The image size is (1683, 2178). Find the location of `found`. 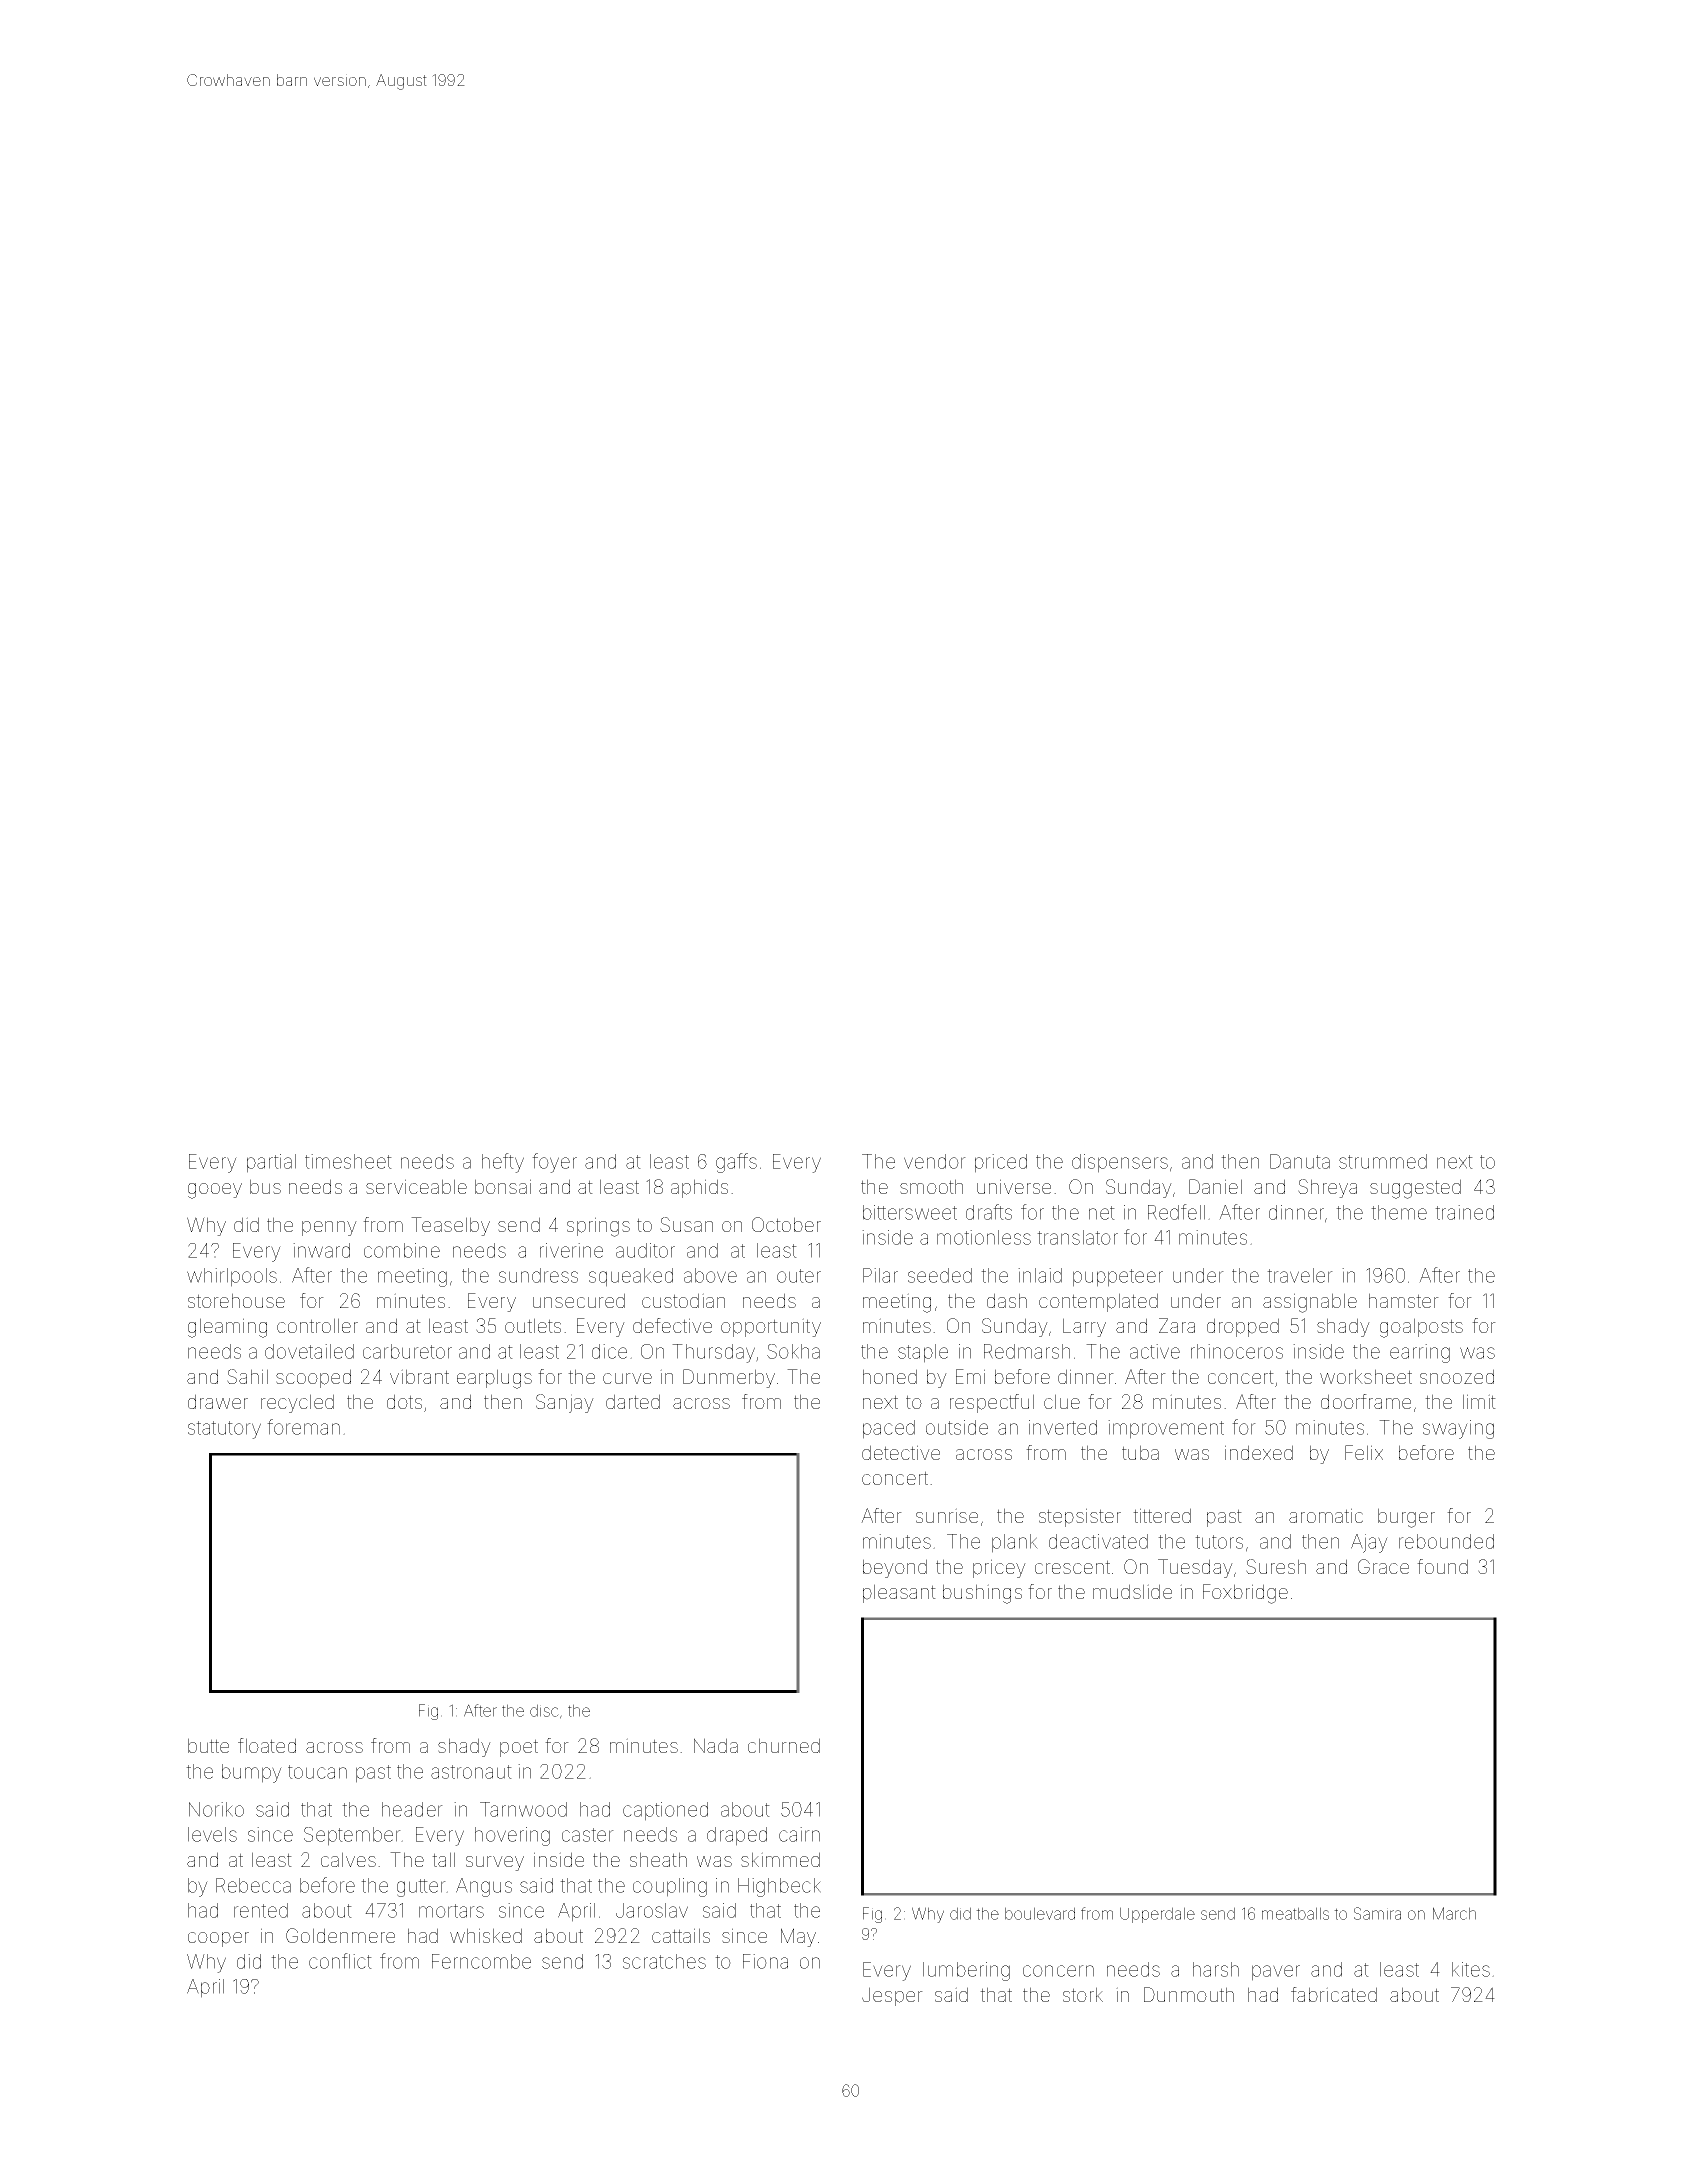

found is located at coordinates (1442, 1566).
